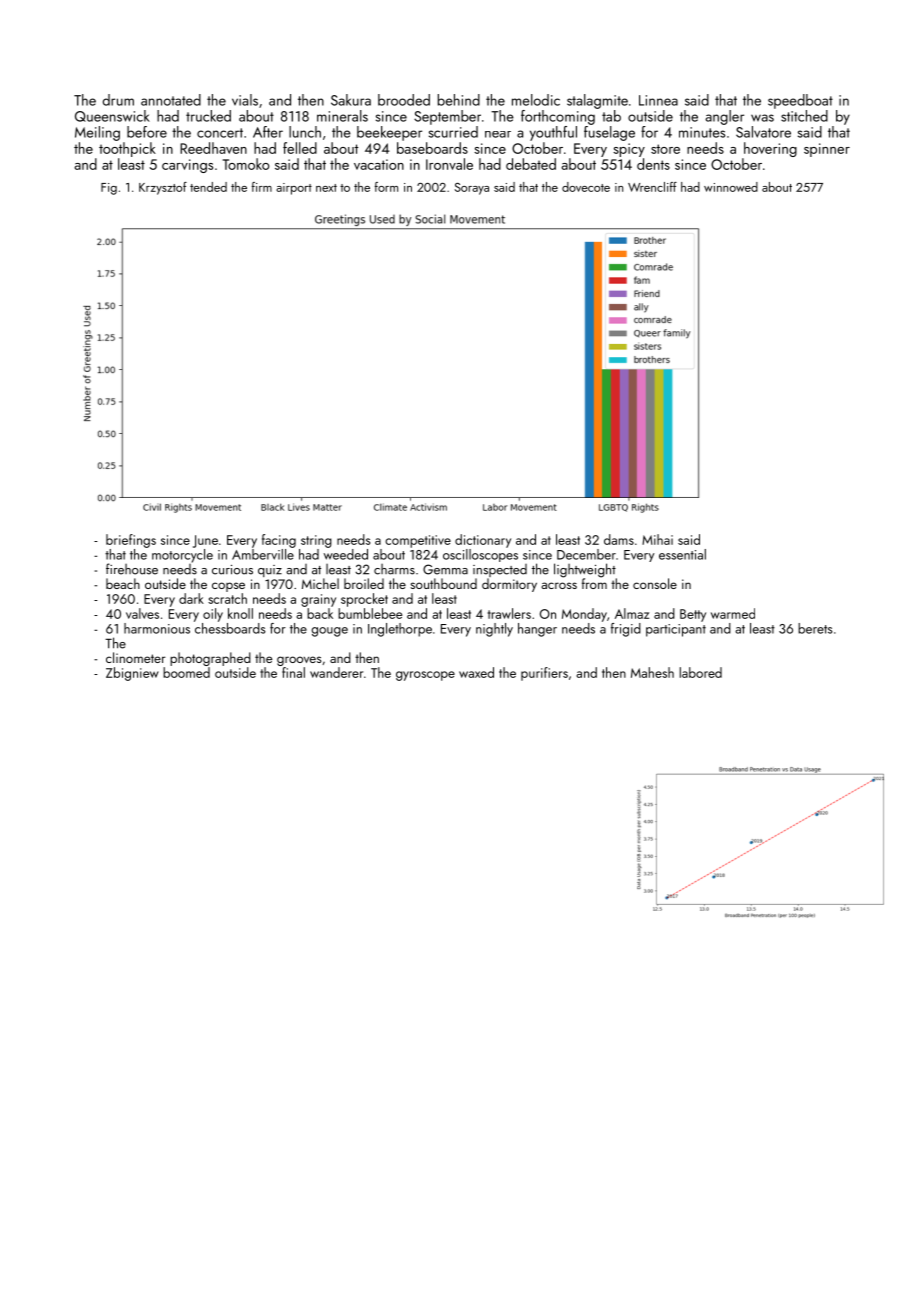 The height and width of the document is (1308, 924). I want to click on Mihai, so click(657, 539).
